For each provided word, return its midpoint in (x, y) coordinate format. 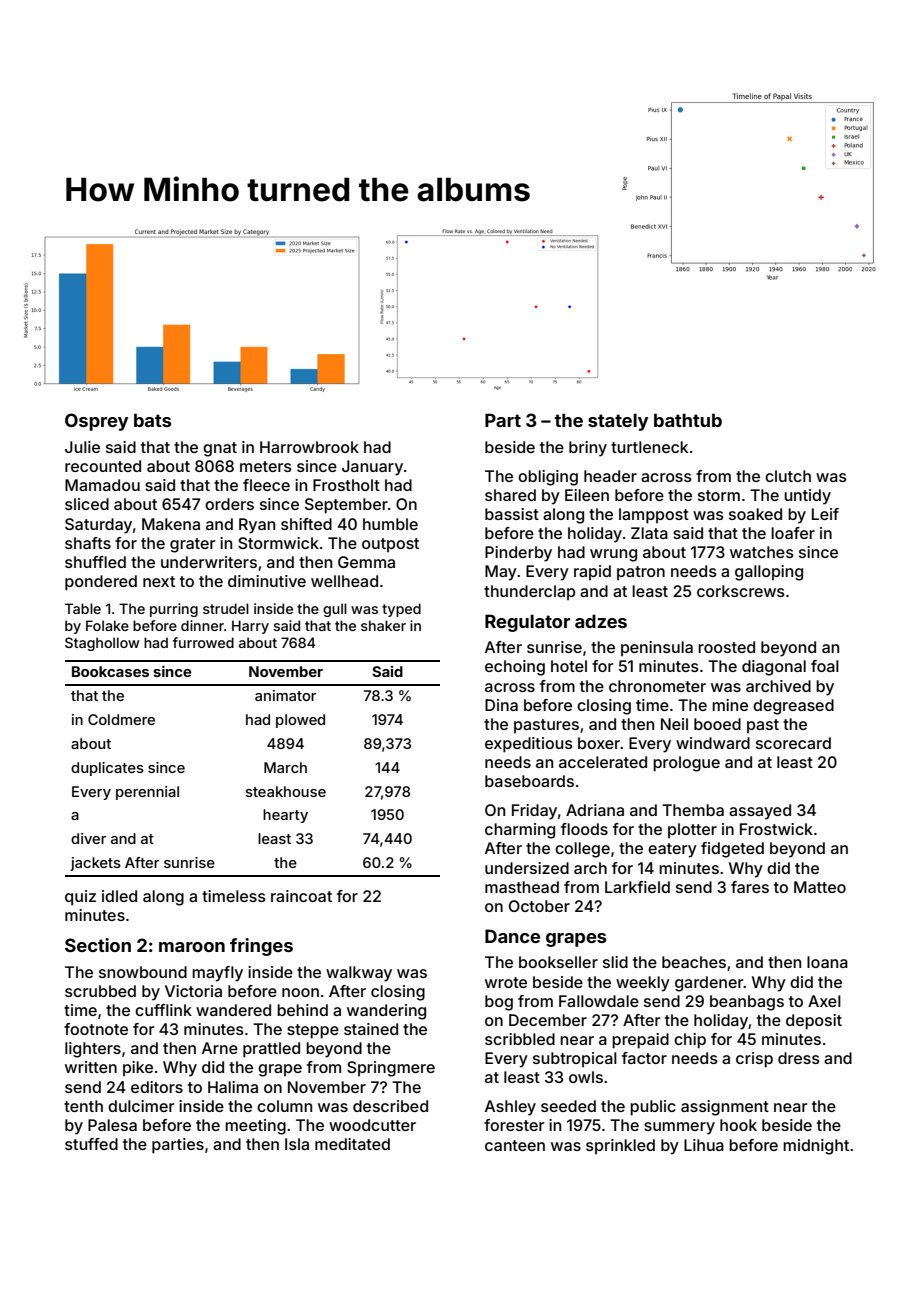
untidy (807, 497)
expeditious (529, 745)
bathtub (688, 420)
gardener (709, 984)
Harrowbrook (309, 447)
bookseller (558, 962)
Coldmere (121, 719)
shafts (88, 543)
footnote (96, 1029)
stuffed (91, 1144)
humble (390, 524)
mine (730, 705)
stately (618, 422)
